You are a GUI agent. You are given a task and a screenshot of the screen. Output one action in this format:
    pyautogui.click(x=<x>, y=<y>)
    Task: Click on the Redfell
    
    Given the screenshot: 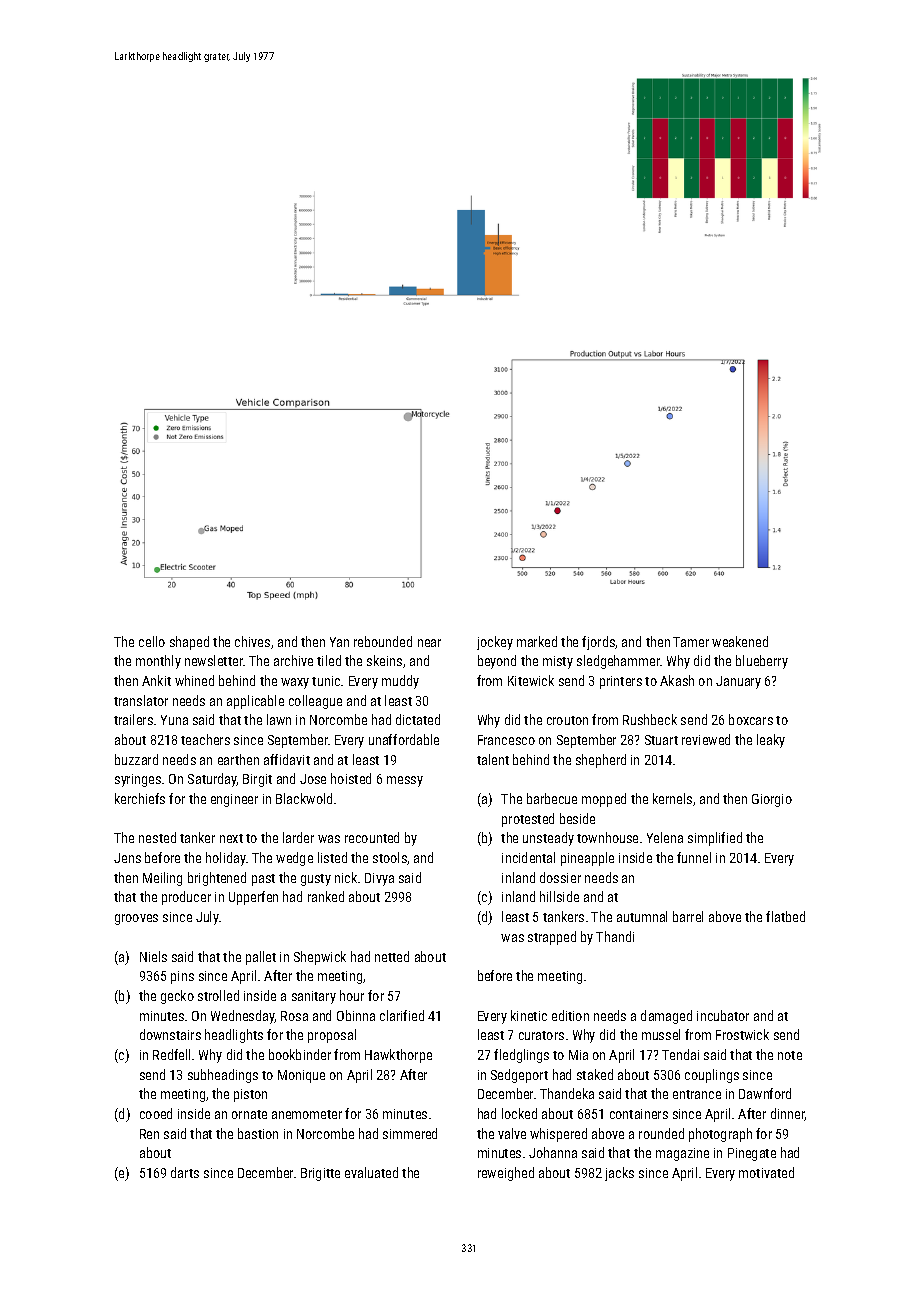 What is the action you would take?
    pyautogui.click(x=171, y=1054)
